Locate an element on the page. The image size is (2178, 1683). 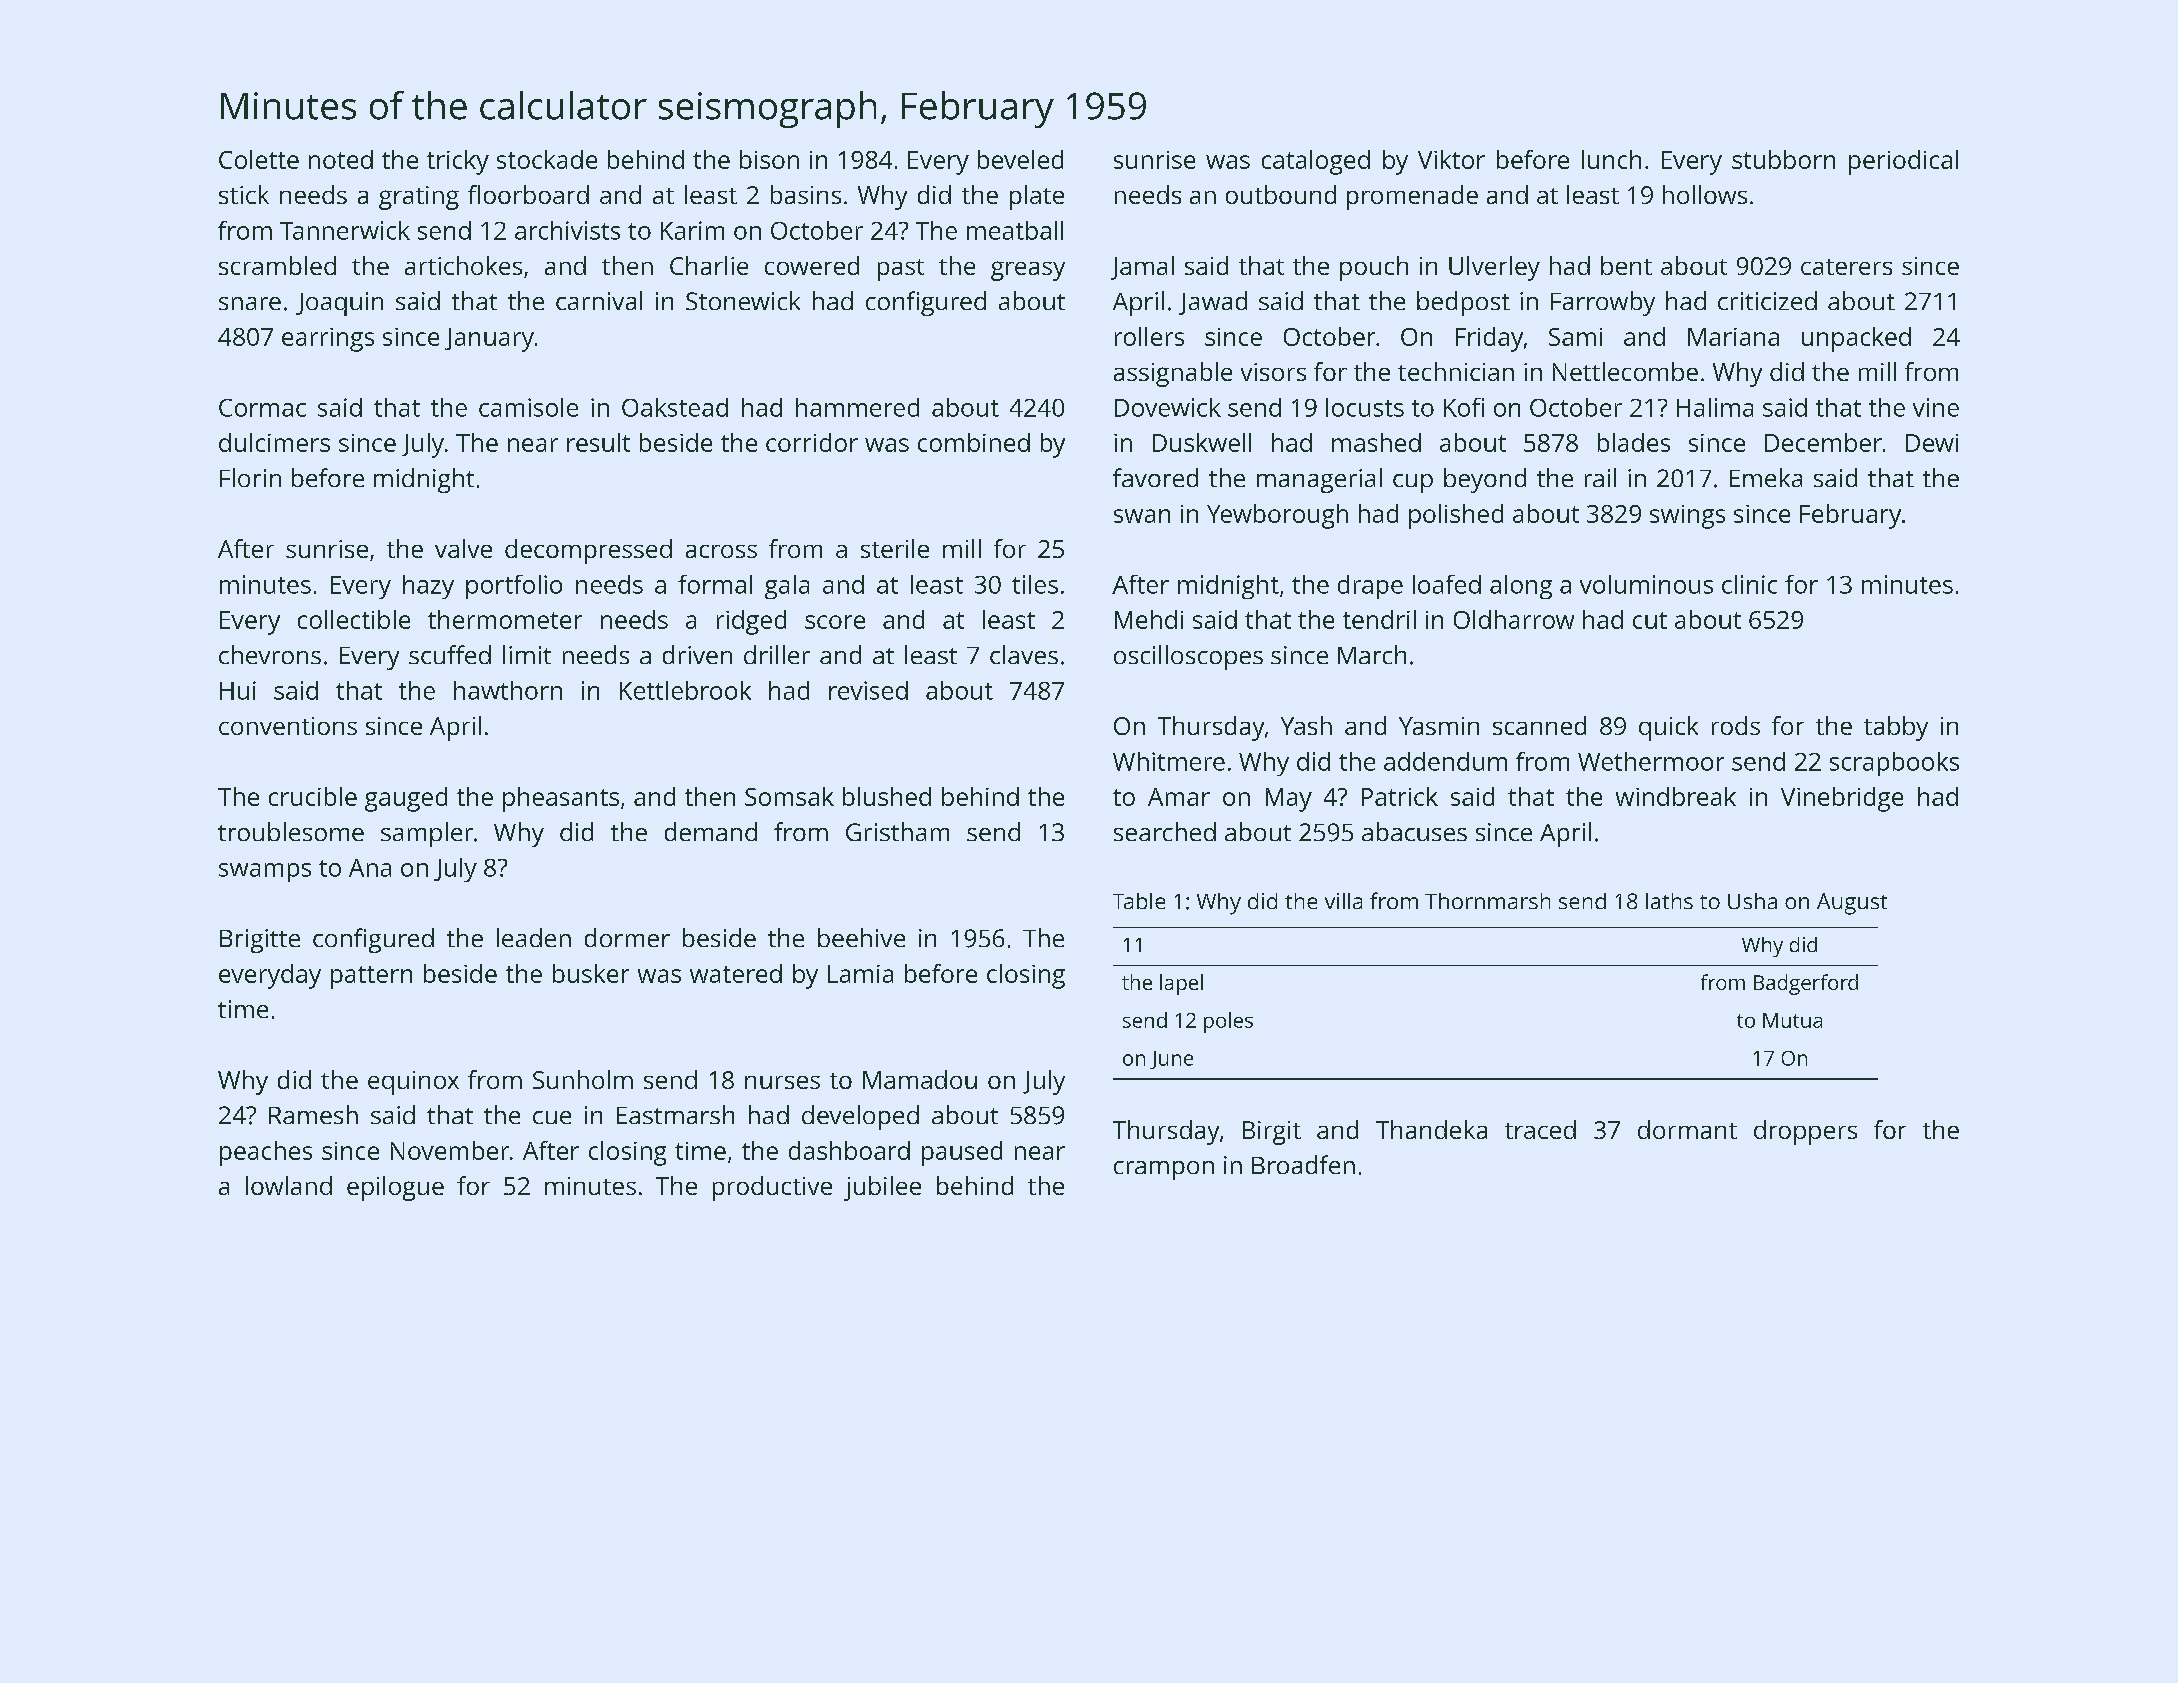
droppers is located at coordinates (1805, 1132).
